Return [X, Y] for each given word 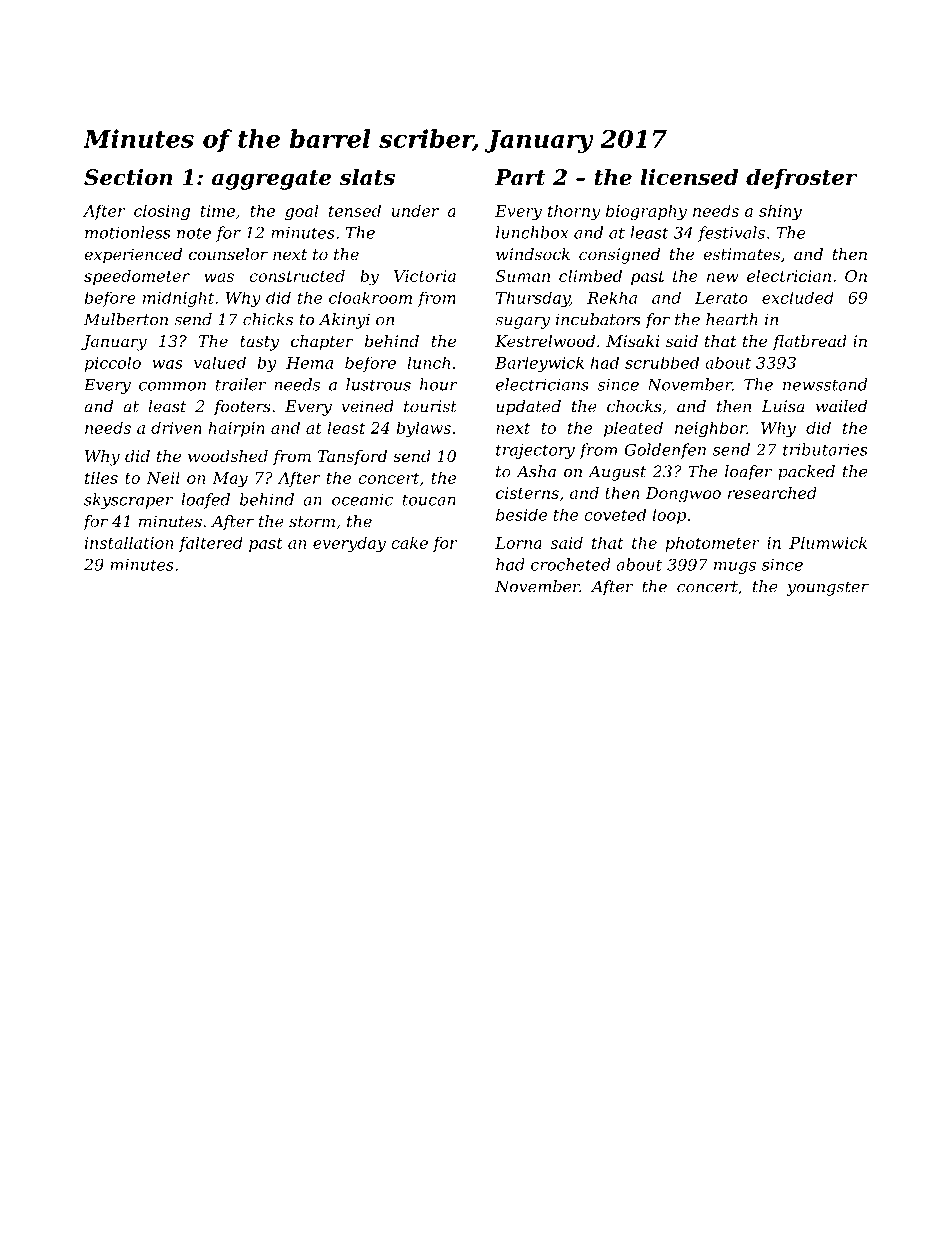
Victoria [425, 276]
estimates [741, 254]
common [172, 386]
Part [520, 177]
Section [128, 177]
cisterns [527, 493]
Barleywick [539, 364]
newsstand [825, 384]
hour [439, 384]
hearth [732, 319]
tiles [101, 477]
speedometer [137, 277]
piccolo [113, 364]
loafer [748, 473]
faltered [211, 544]
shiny [780, 212]
